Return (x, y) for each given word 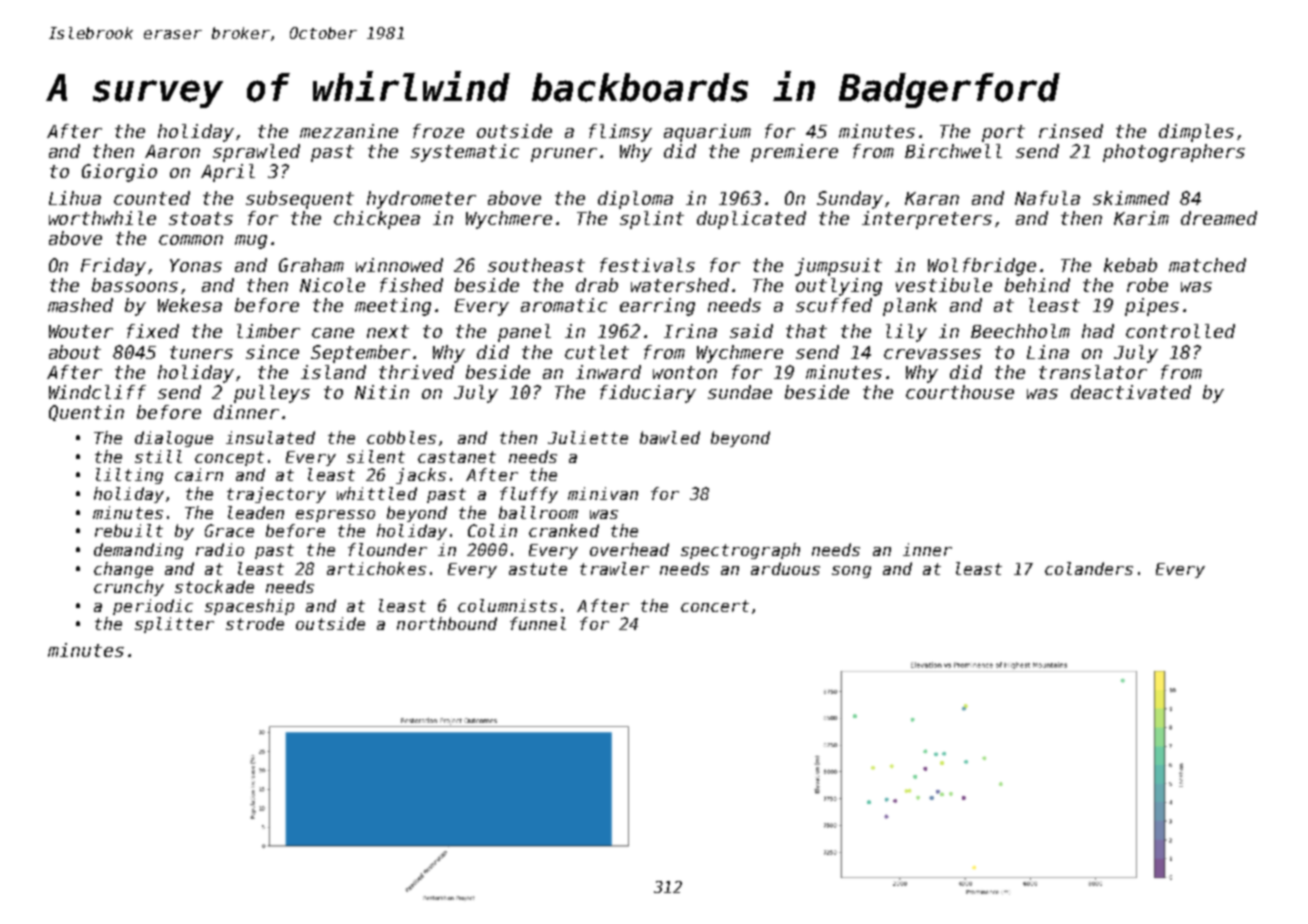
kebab (1130, 265)
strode (255, 623)
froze (438, 131)
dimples (1196, 133)
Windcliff (97, 392)
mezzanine (349, 131)
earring (657, 307)
